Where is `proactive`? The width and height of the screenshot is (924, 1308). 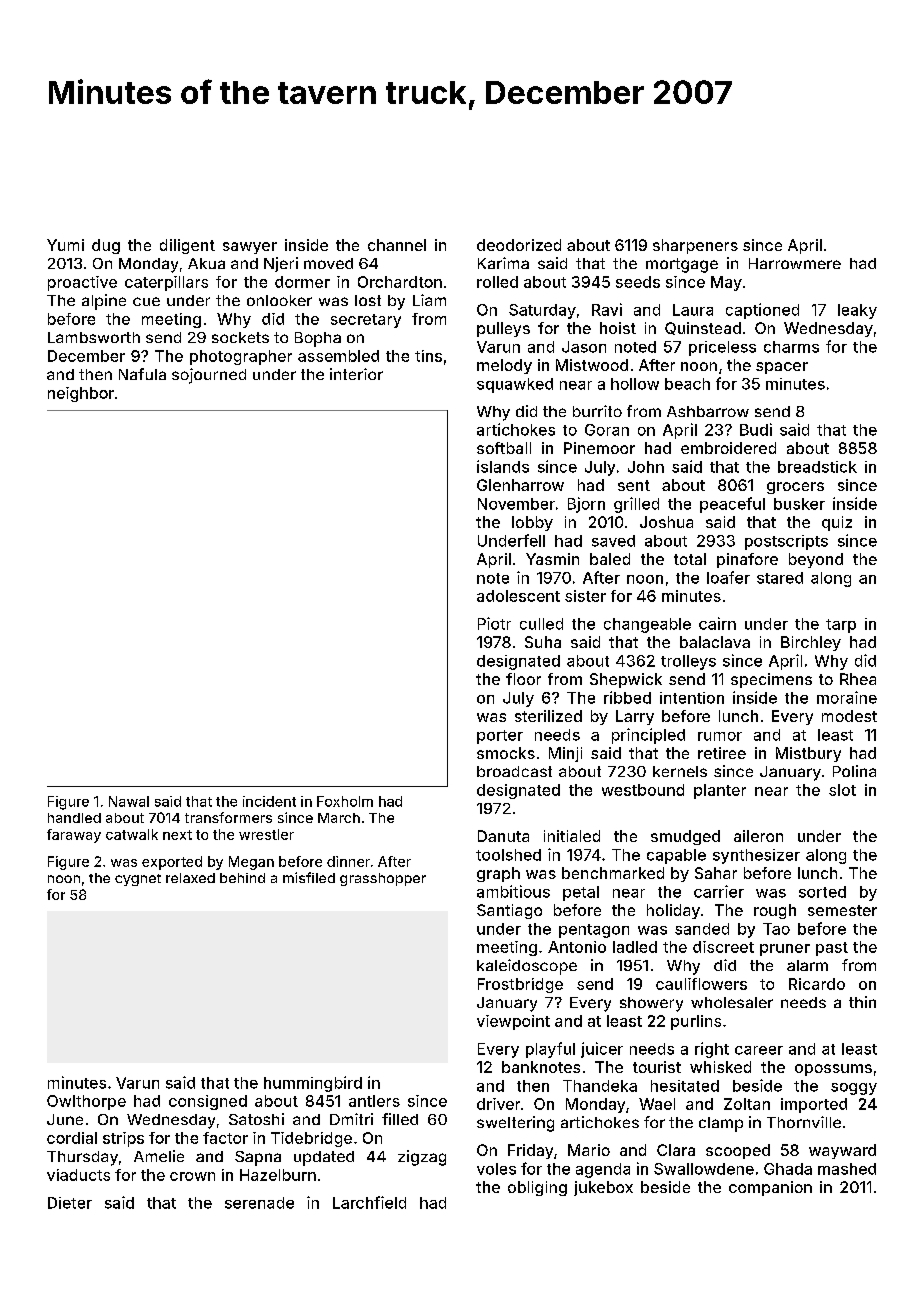 proactive is located at coordinates (82, 283).
